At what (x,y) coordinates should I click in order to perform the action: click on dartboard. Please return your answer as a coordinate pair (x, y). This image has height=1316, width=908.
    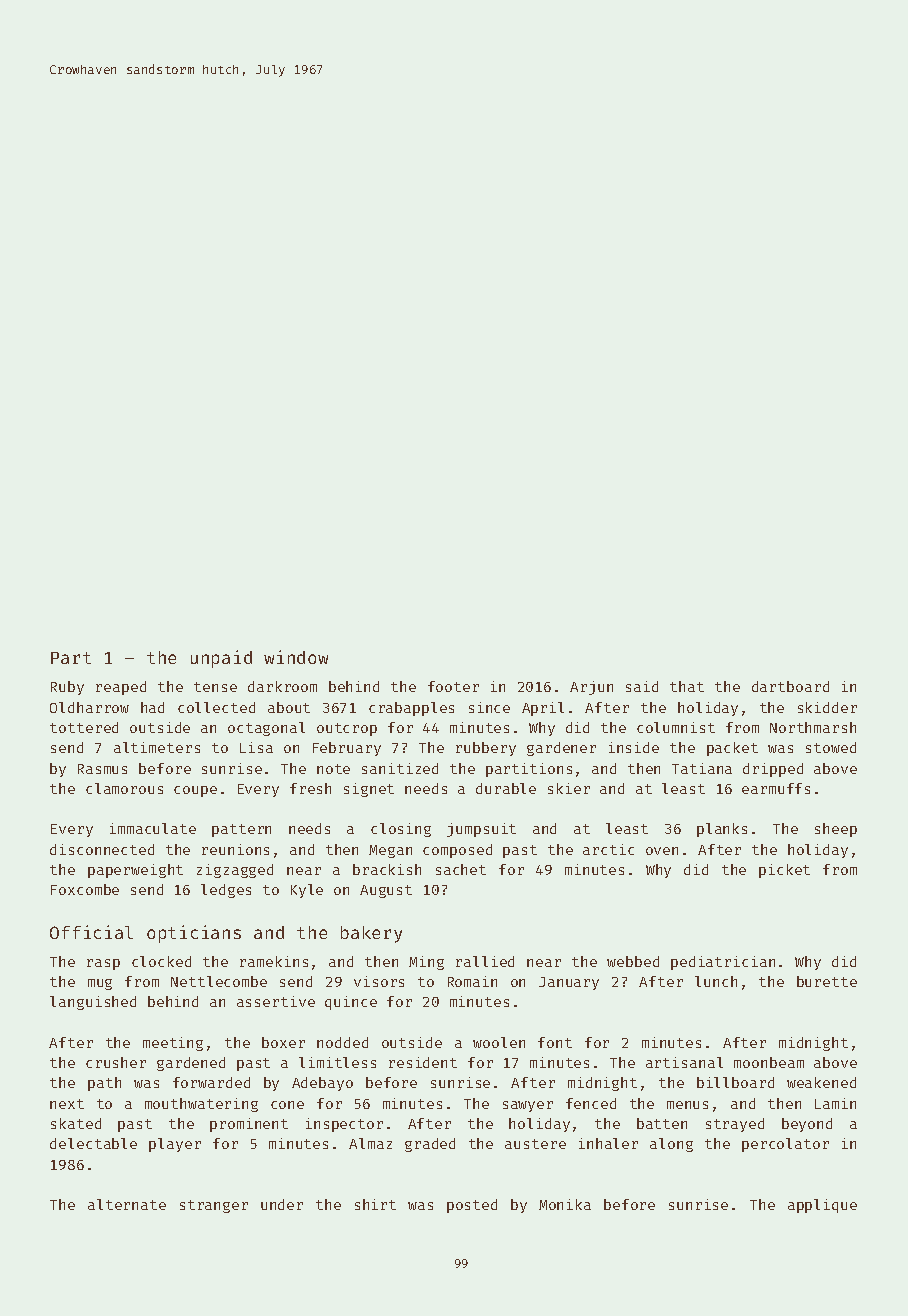
    Looking at the image, I should click on (790, 686).
